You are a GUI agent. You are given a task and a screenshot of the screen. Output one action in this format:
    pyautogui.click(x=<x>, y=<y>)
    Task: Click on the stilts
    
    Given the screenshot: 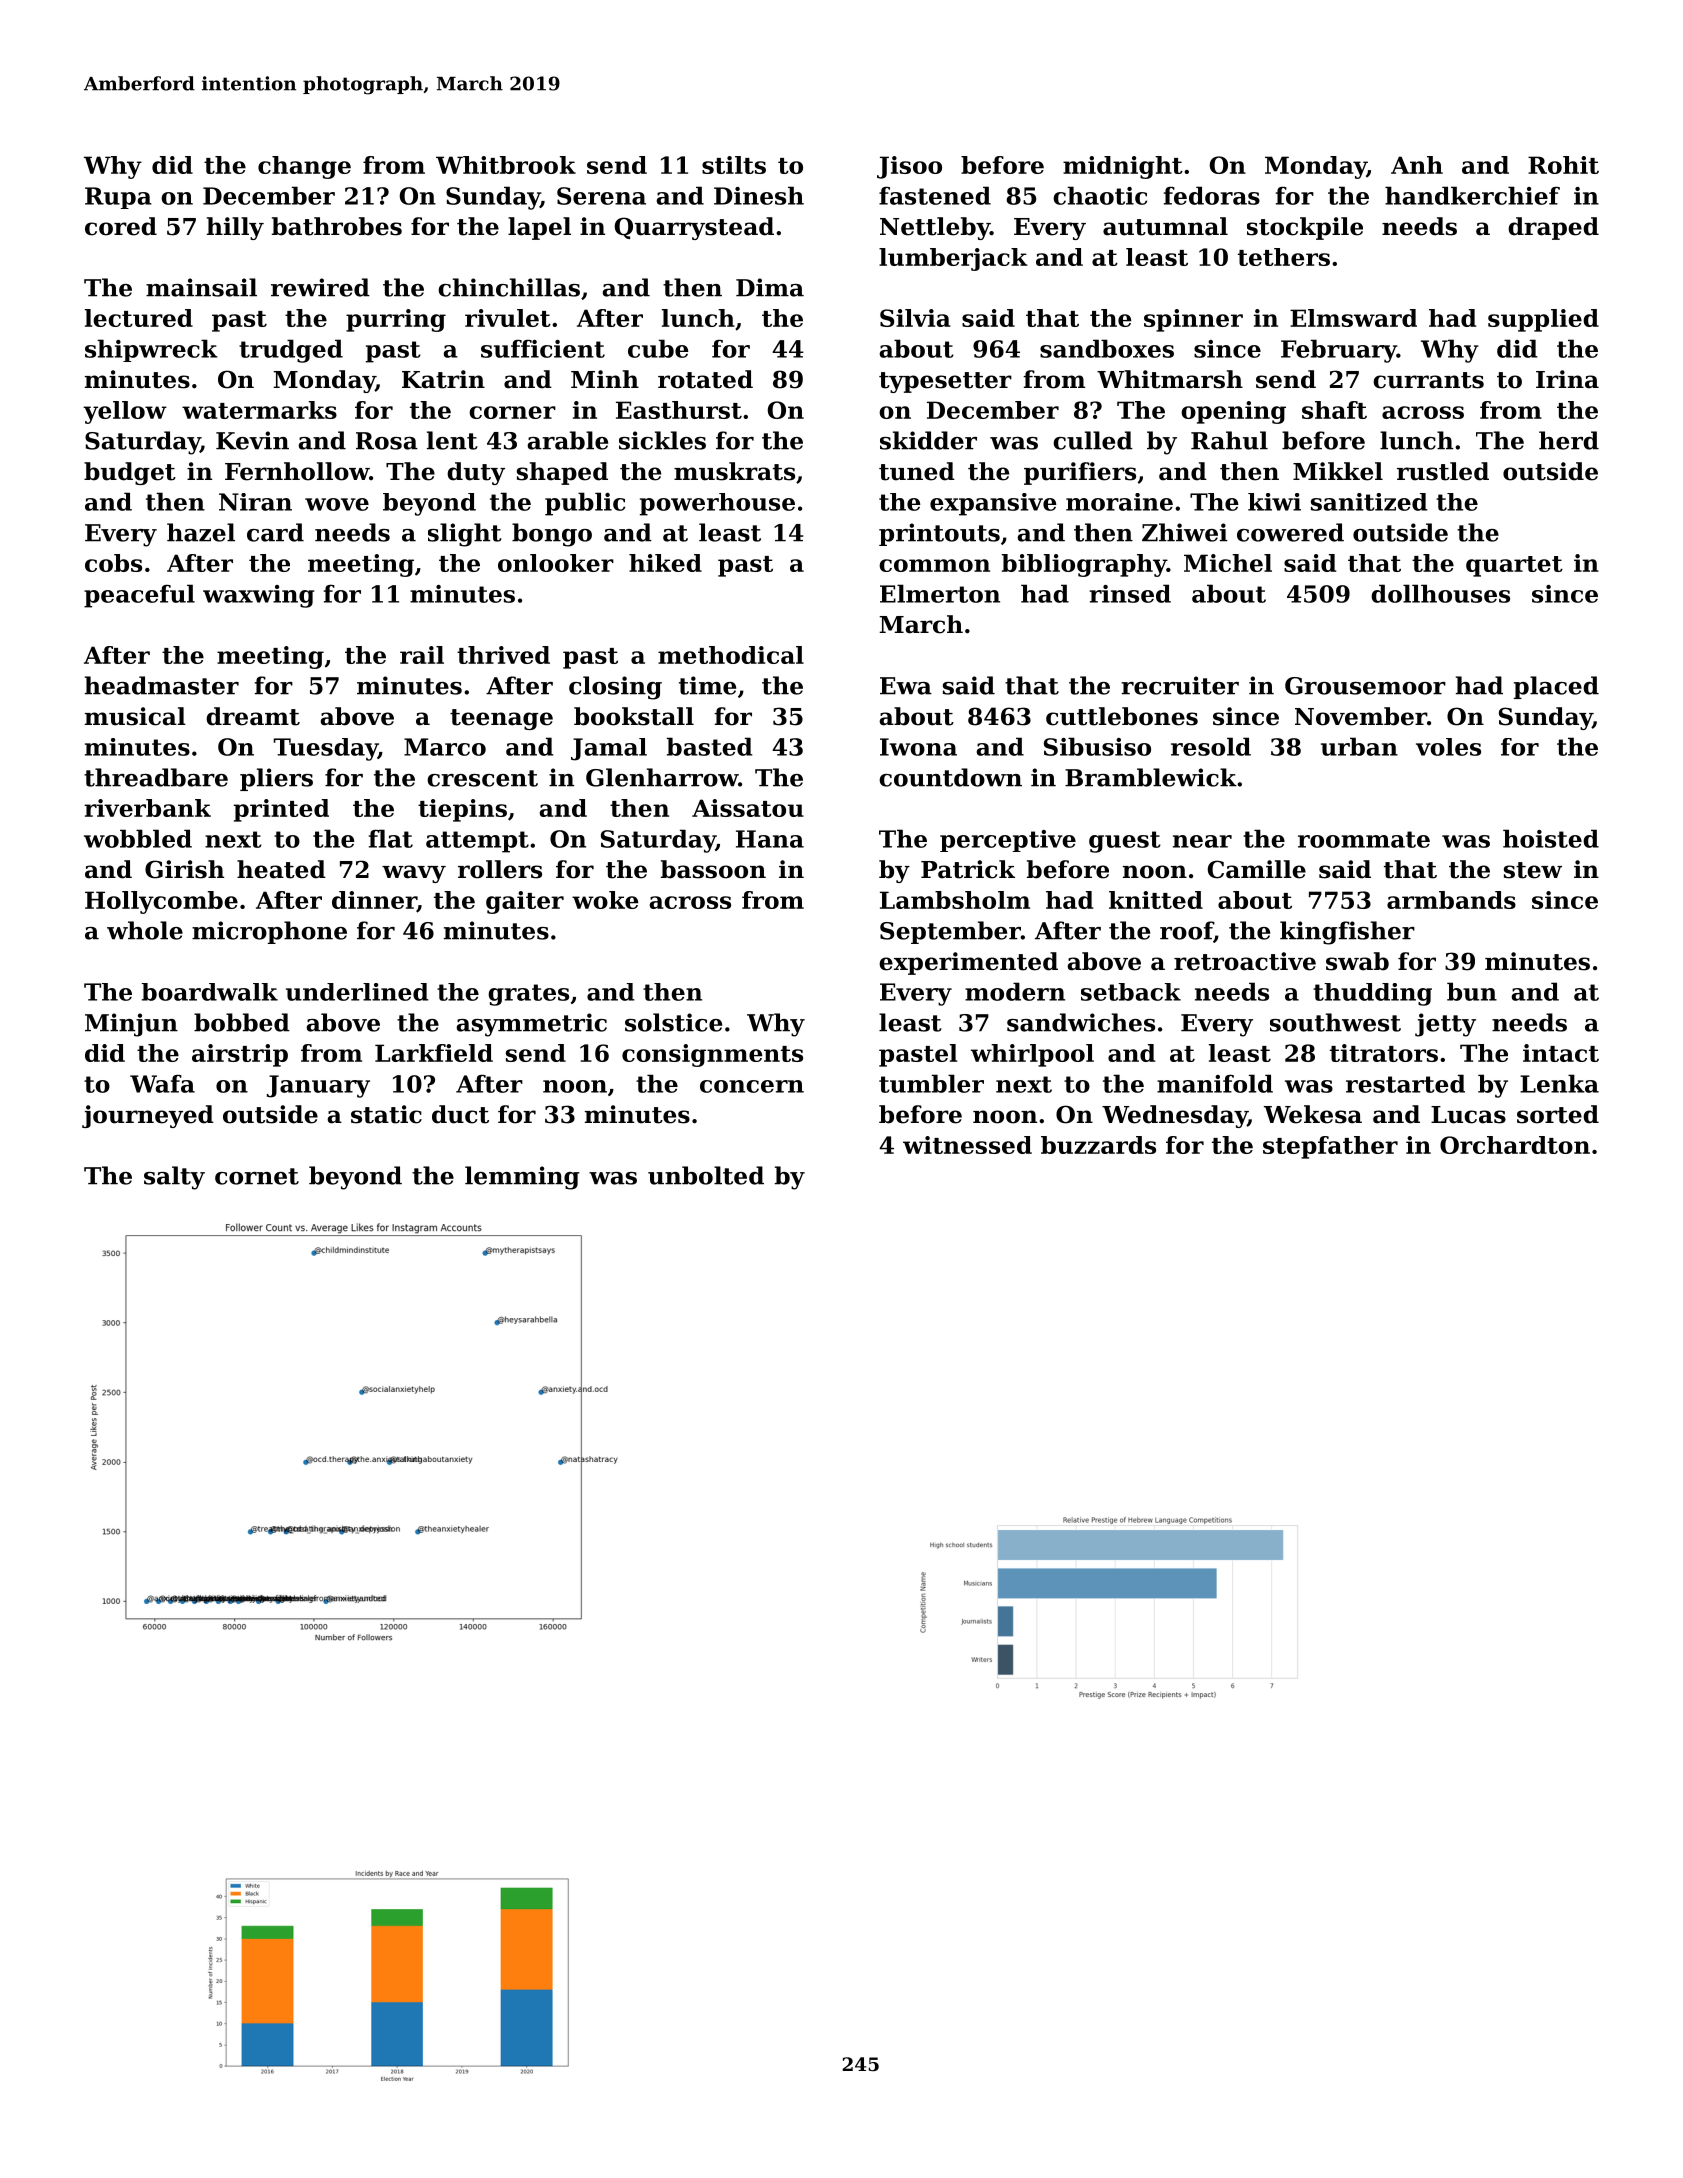 What is the action you would take?
    pyautogui.click(x=734, y=165)
